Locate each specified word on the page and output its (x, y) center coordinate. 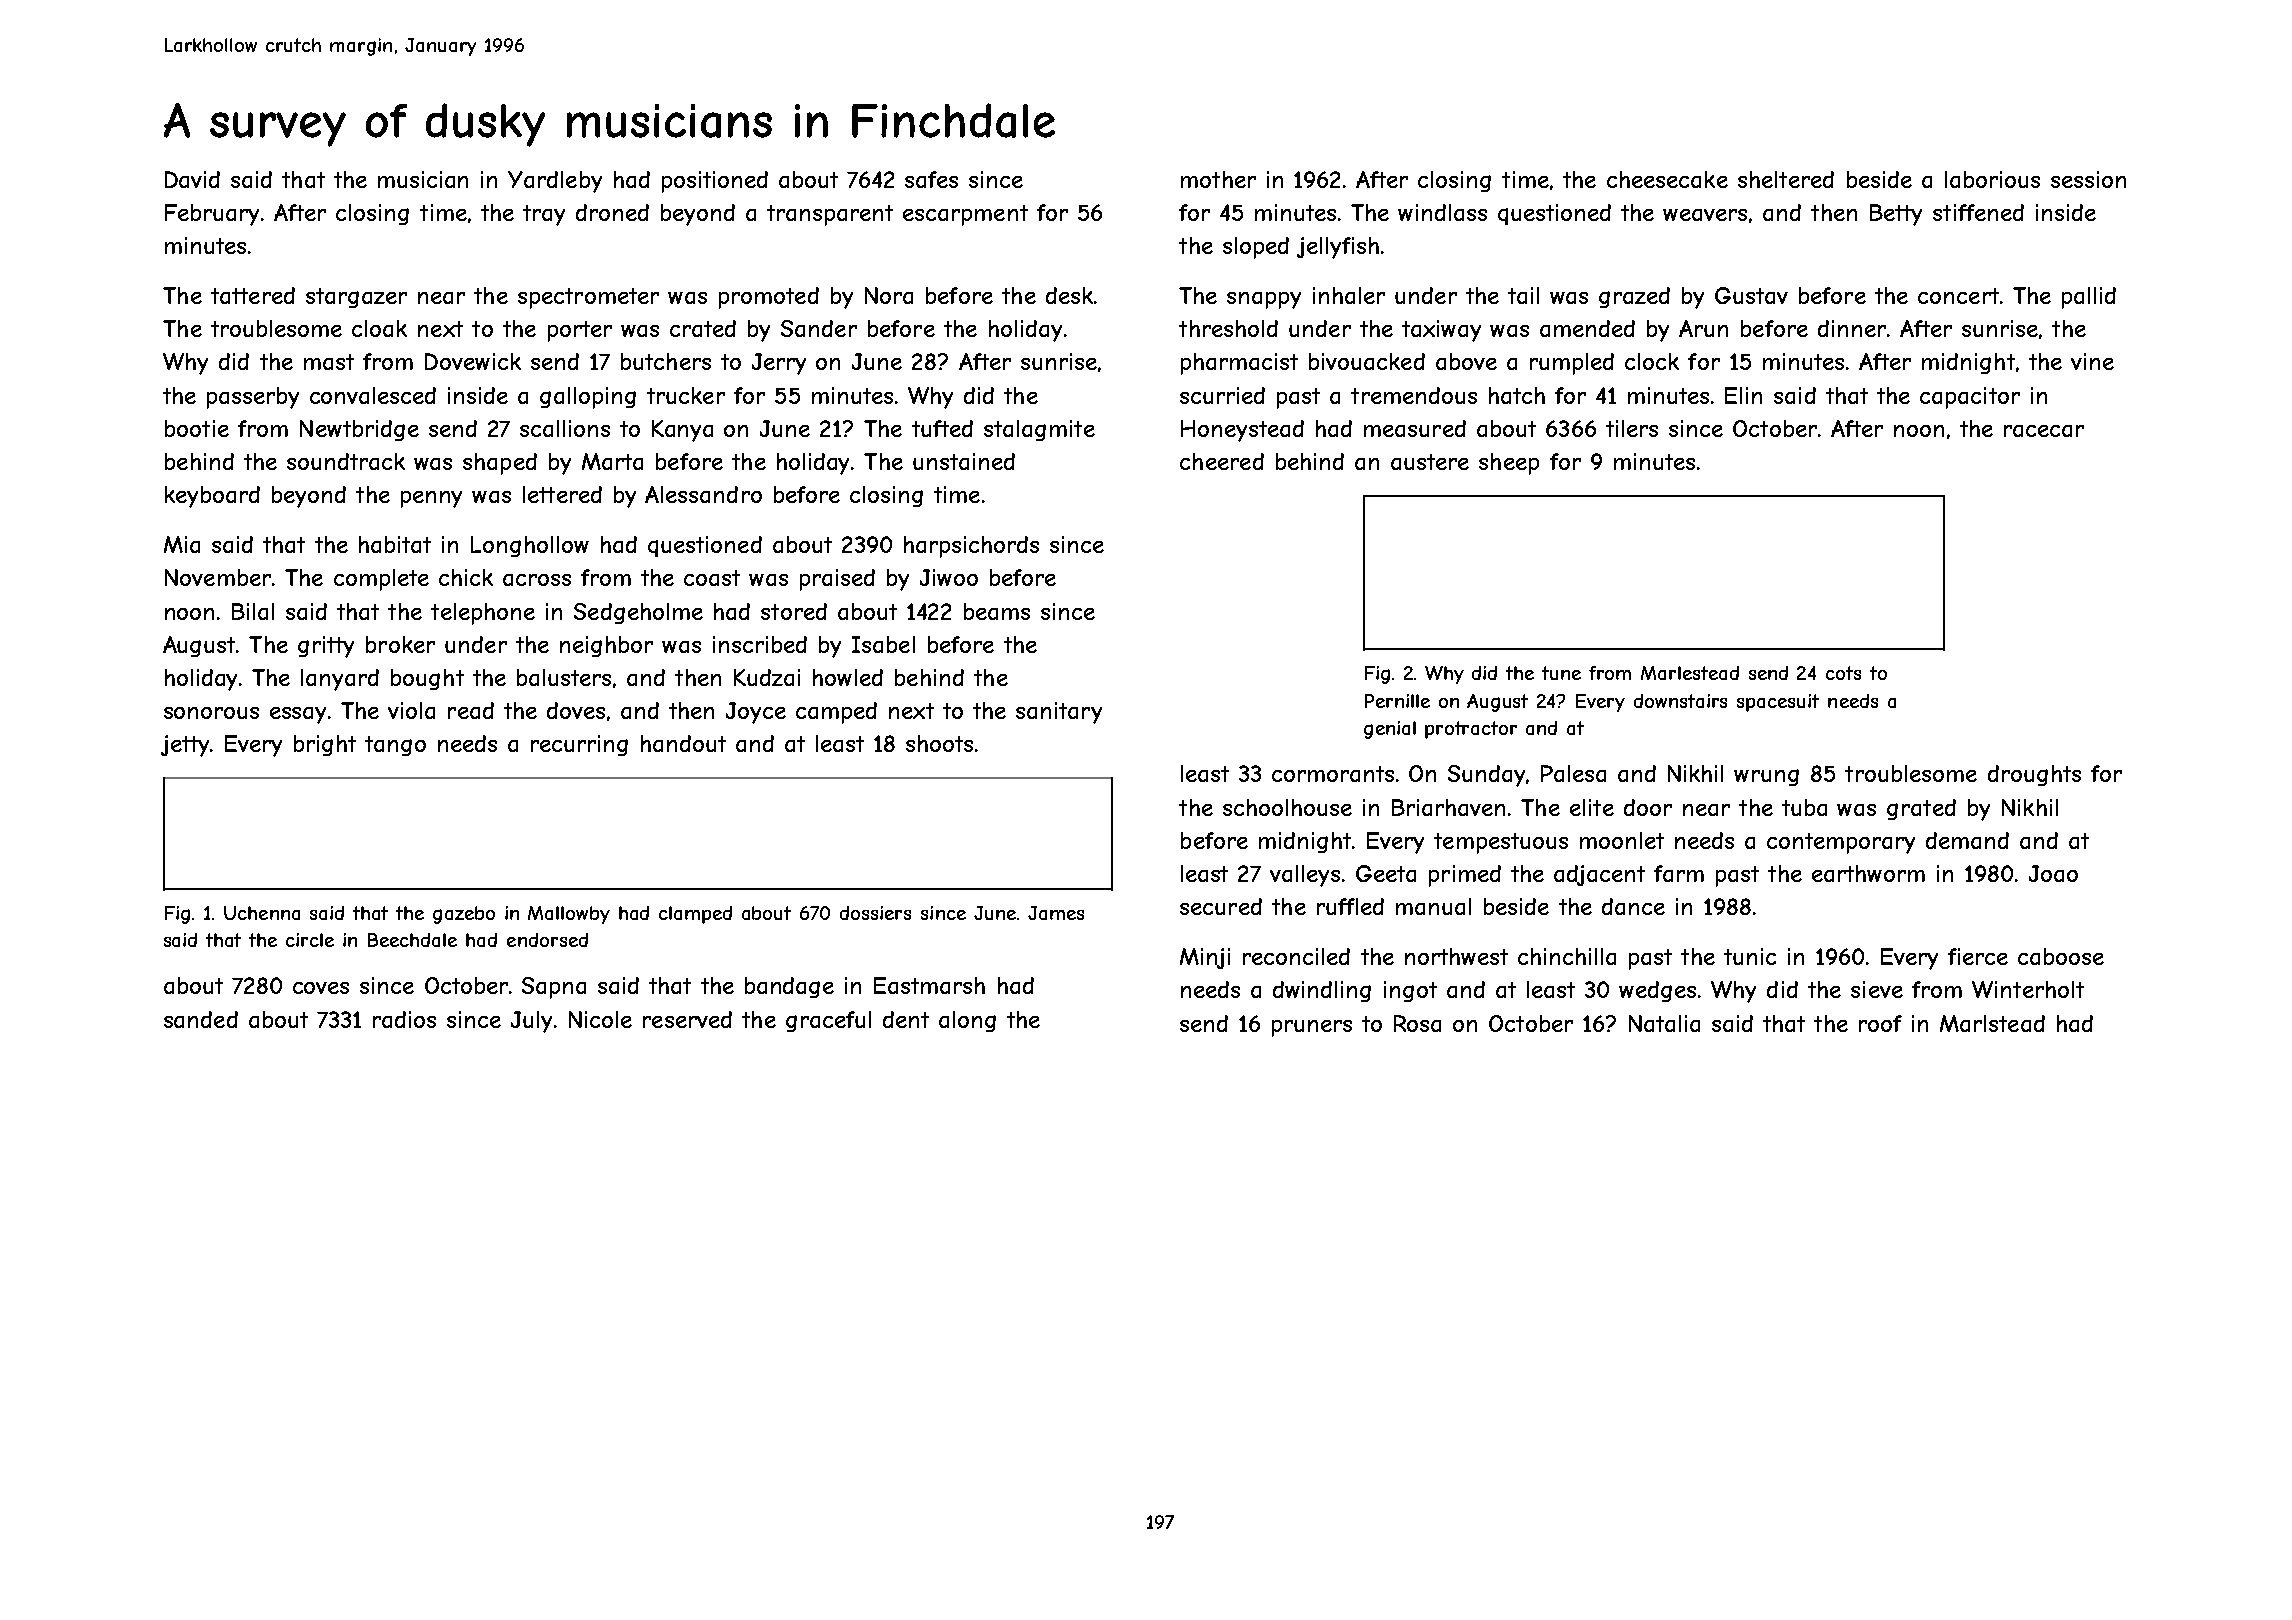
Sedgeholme (638, 613)
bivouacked (1367, 361)
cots (1843, 673)
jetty (185, 746)
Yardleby (555, 182)
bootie (197, 428)
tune (1561, 673)
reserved (687, 1019)
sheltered (1786, 179)
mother (1218, 179)
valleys (1305, 876)
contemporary (1841, 843)
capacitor (1970, 398)
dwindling (1322, 991)
